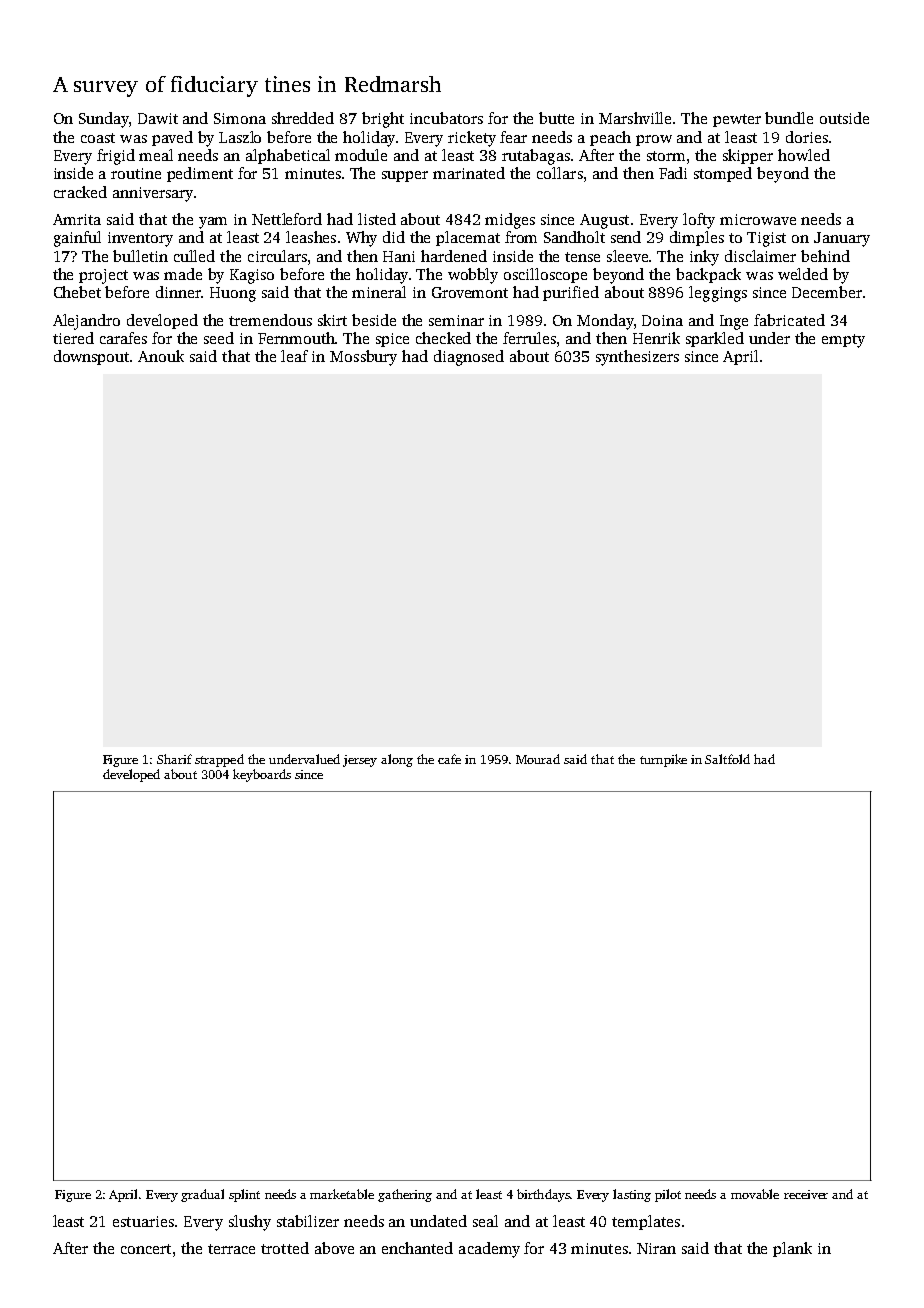 The height and width of the screenshot is (1308, 924). Describe the element at coordinates (294, 356) in the screenshot. I see `leaf` at that location.
